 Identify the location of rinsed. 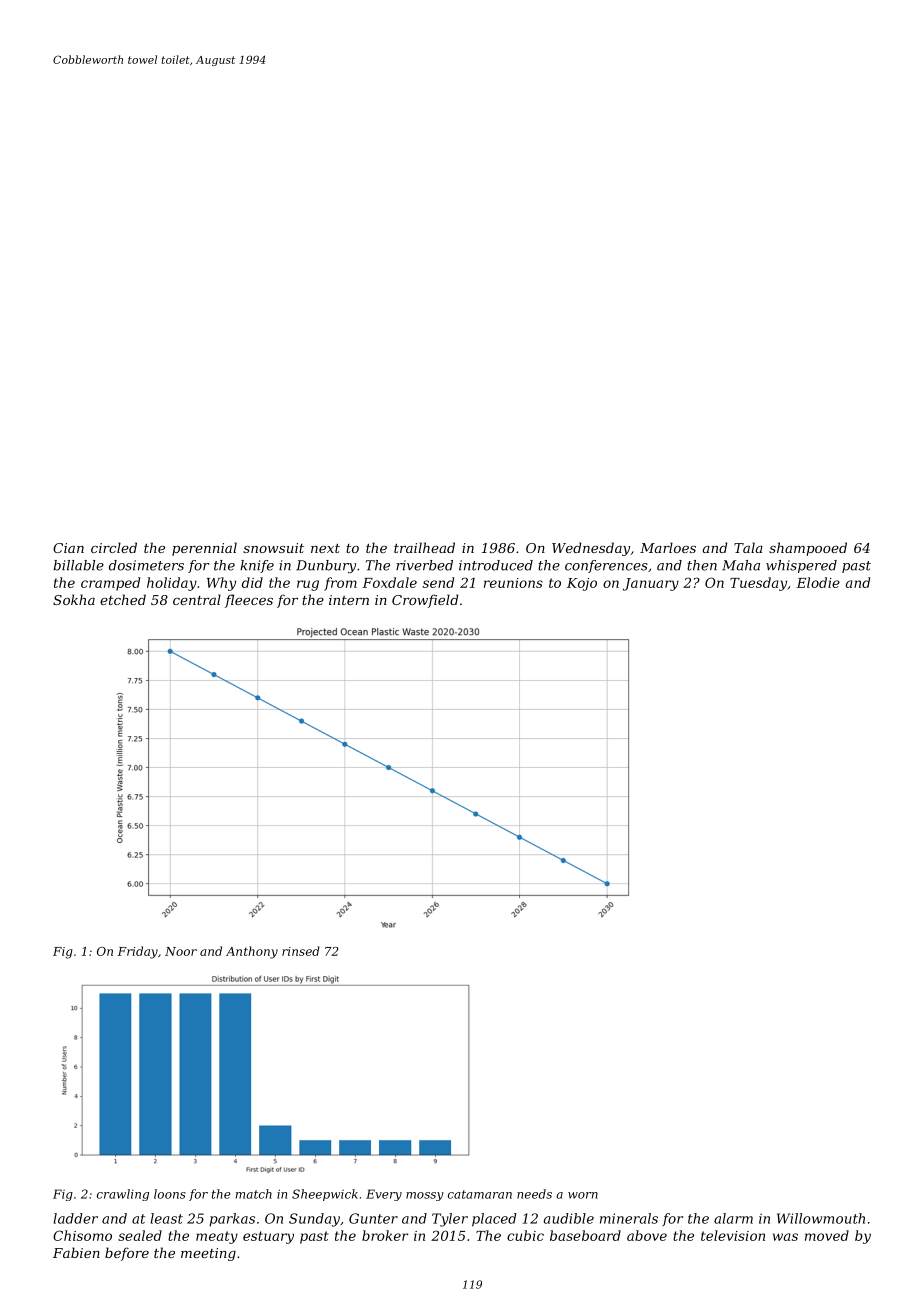
(301, 951).
